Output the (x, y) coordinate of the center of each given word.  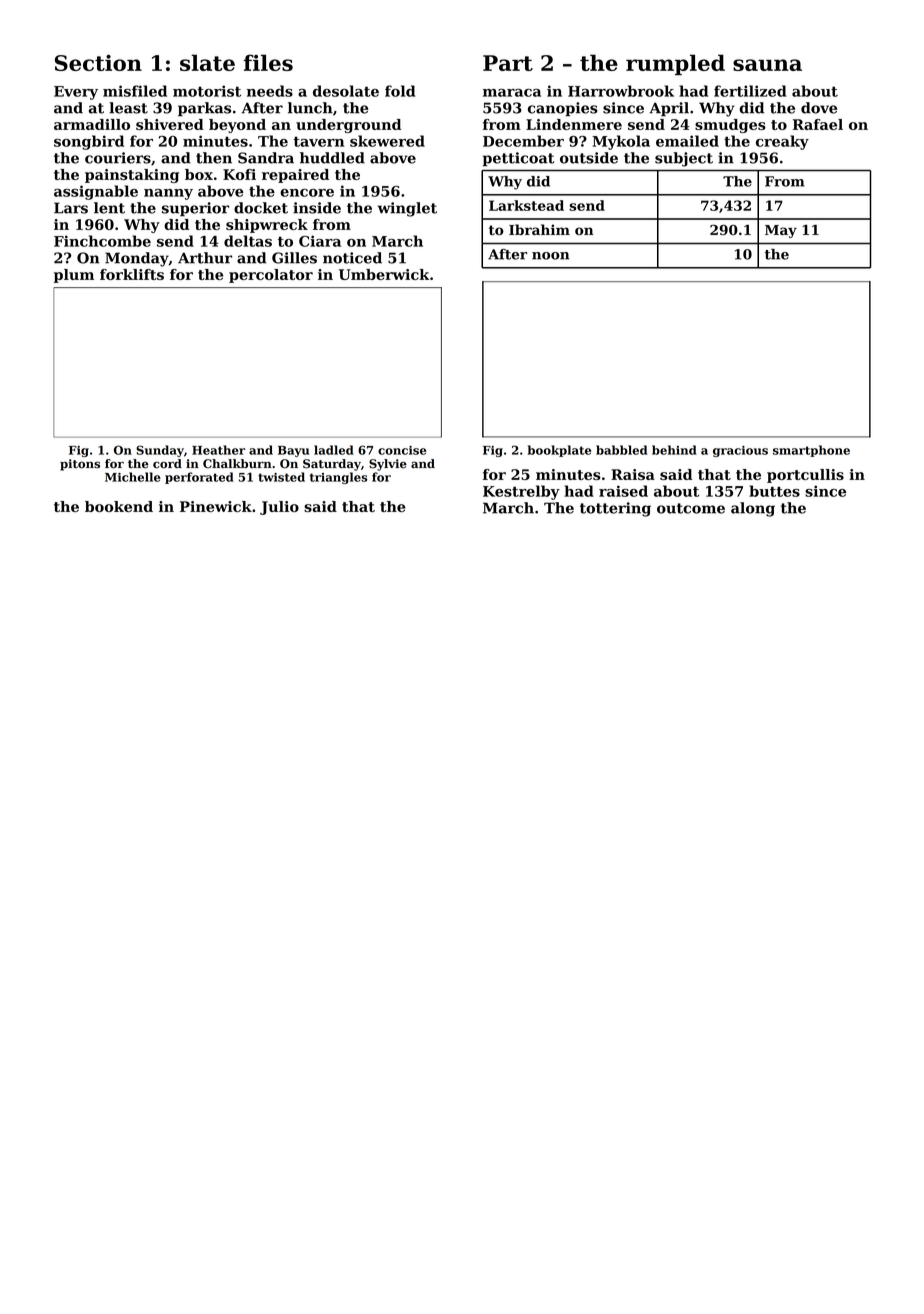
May (781, 231)
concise (402, 450)
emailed (687, 141)
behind (674, 450)
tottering (615, 509)
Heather (218, 450)
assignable (96, 192)
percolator (271, 276)
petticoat (518, 159)
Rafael (818, 124)
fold (400, 91)
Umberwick (384, 274)
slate (207, 62)
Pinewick (216, 506)
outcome (691, 508)
